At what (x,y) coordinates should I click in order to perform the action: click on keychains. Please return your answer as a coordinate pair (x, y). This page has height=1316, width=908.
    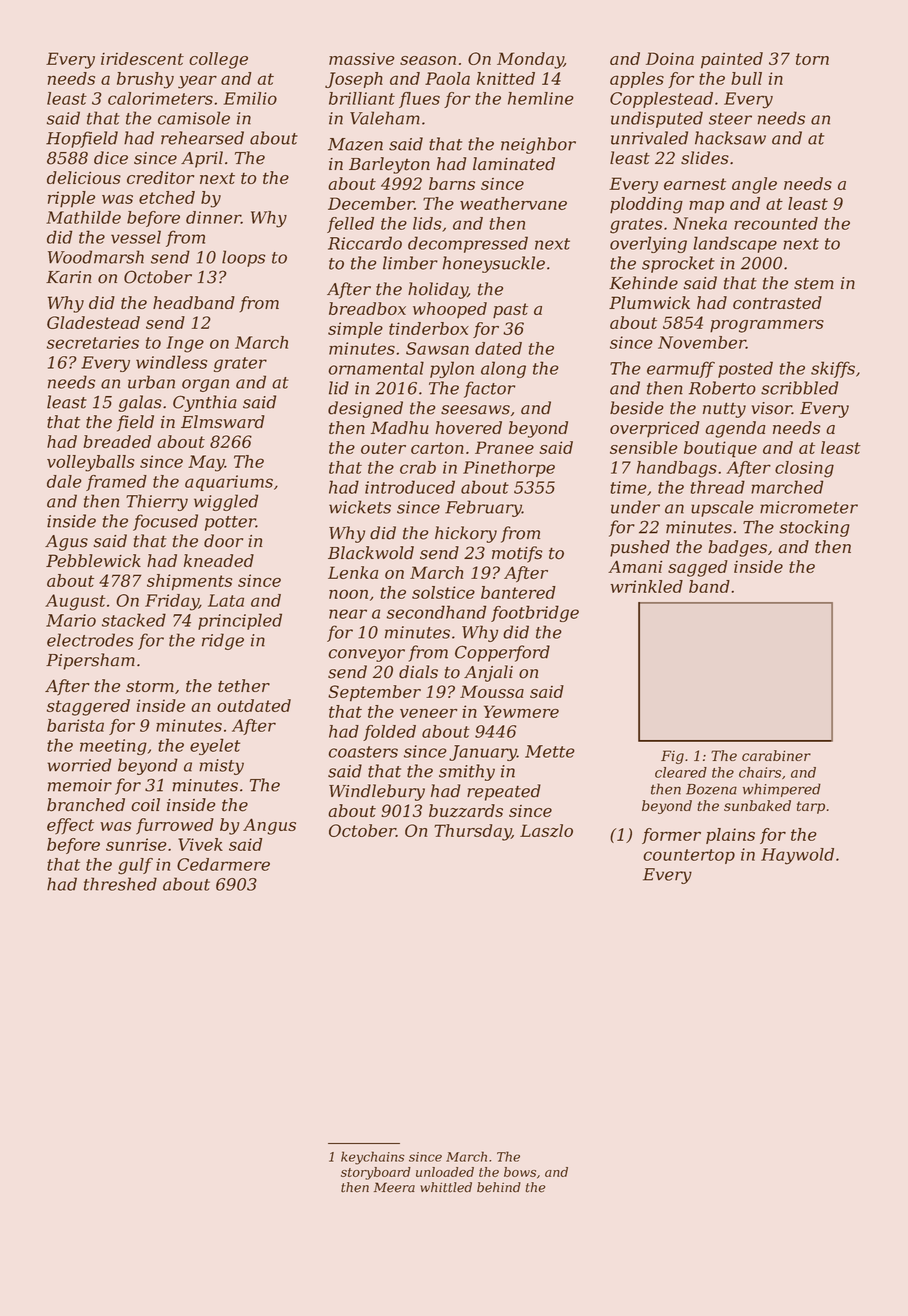
    Looking at the image, I should click on (373, 1158).
